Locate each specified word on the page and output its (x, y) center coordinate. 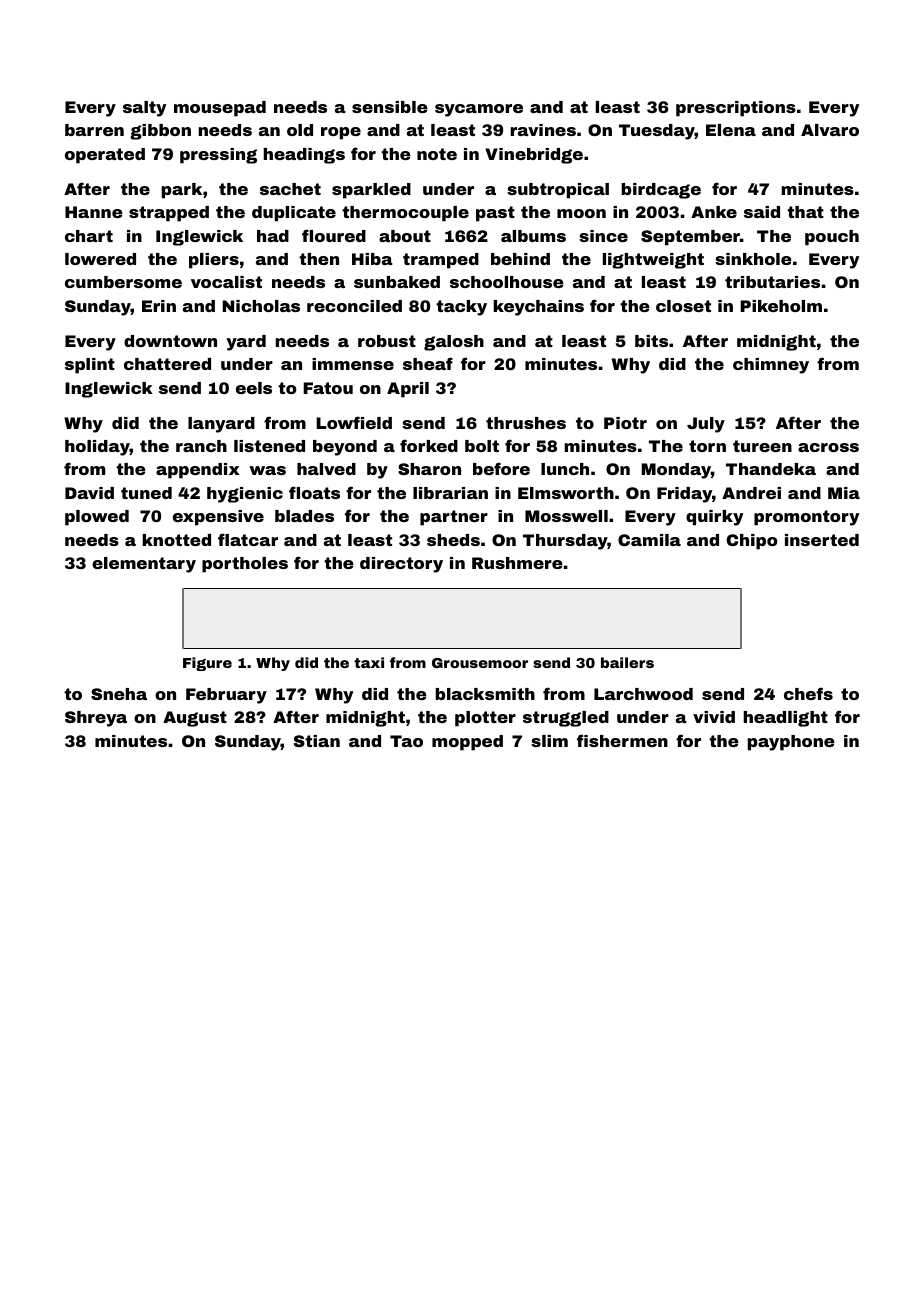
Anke (714, 212)
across (828, 447)
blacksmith (485, 694)
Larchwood (643, 694)
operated (105, 156)
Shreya (96, 719)
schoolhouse (507, 282)
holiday (97, 448)
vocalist (226, 282)
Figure (207, 664)
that (805, 212)
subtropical (558, 191)
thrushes (526, 423)
